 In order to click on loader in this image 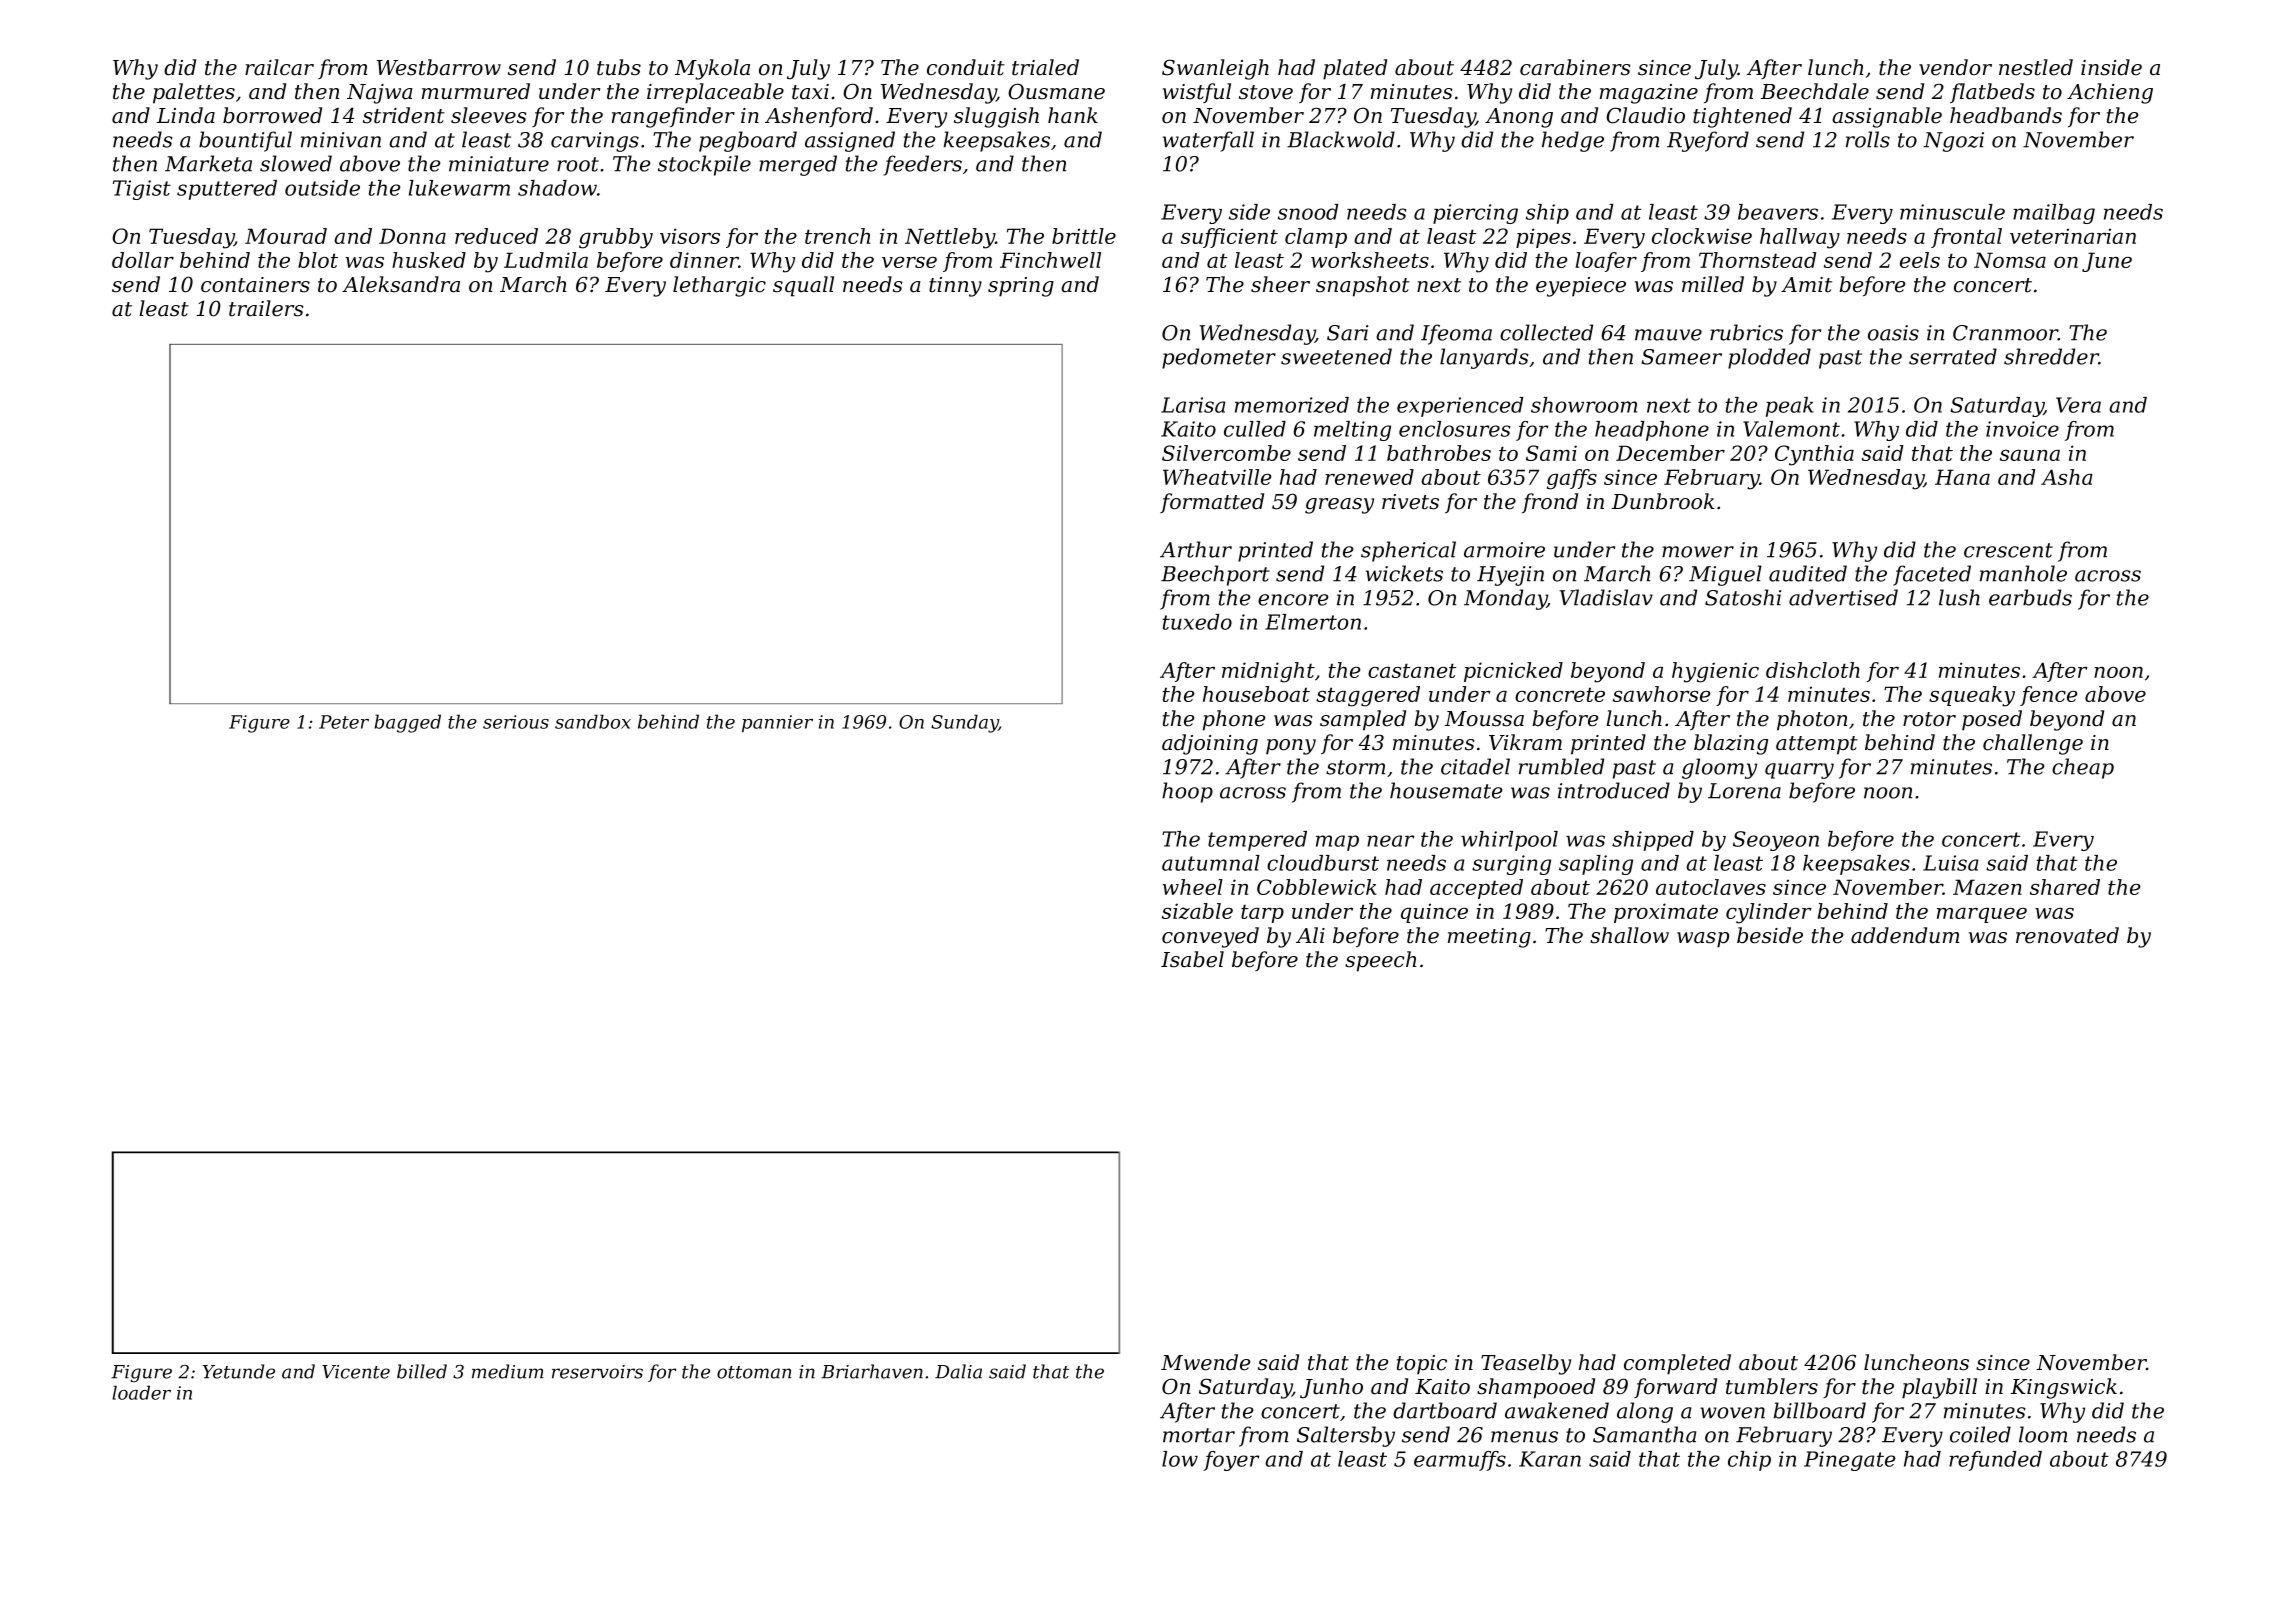, I will do `click(141, 1392)`.
